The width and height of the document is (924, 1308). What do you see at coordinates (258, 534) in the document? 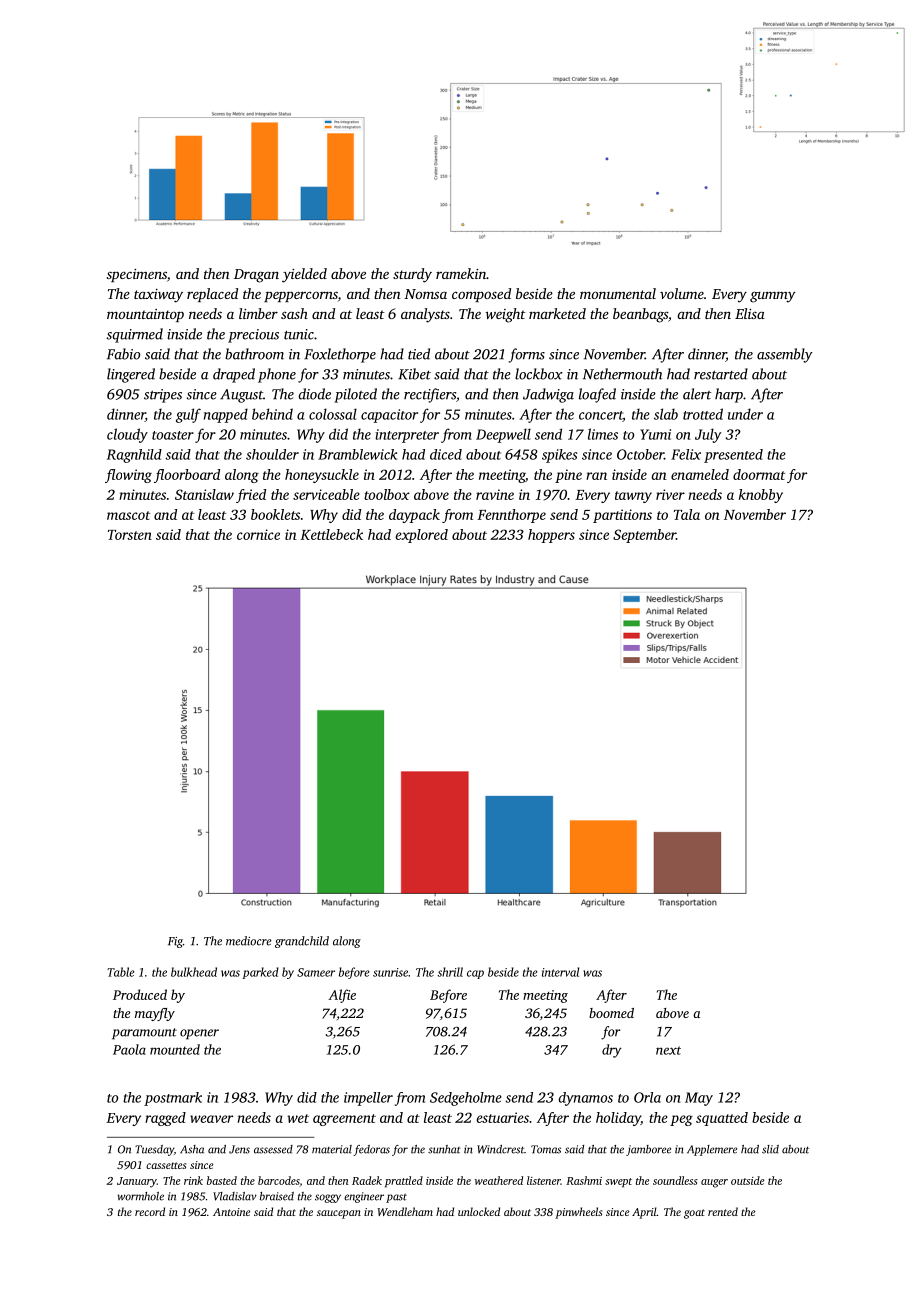
I see `cornice` at bounding box center [258, 534].
